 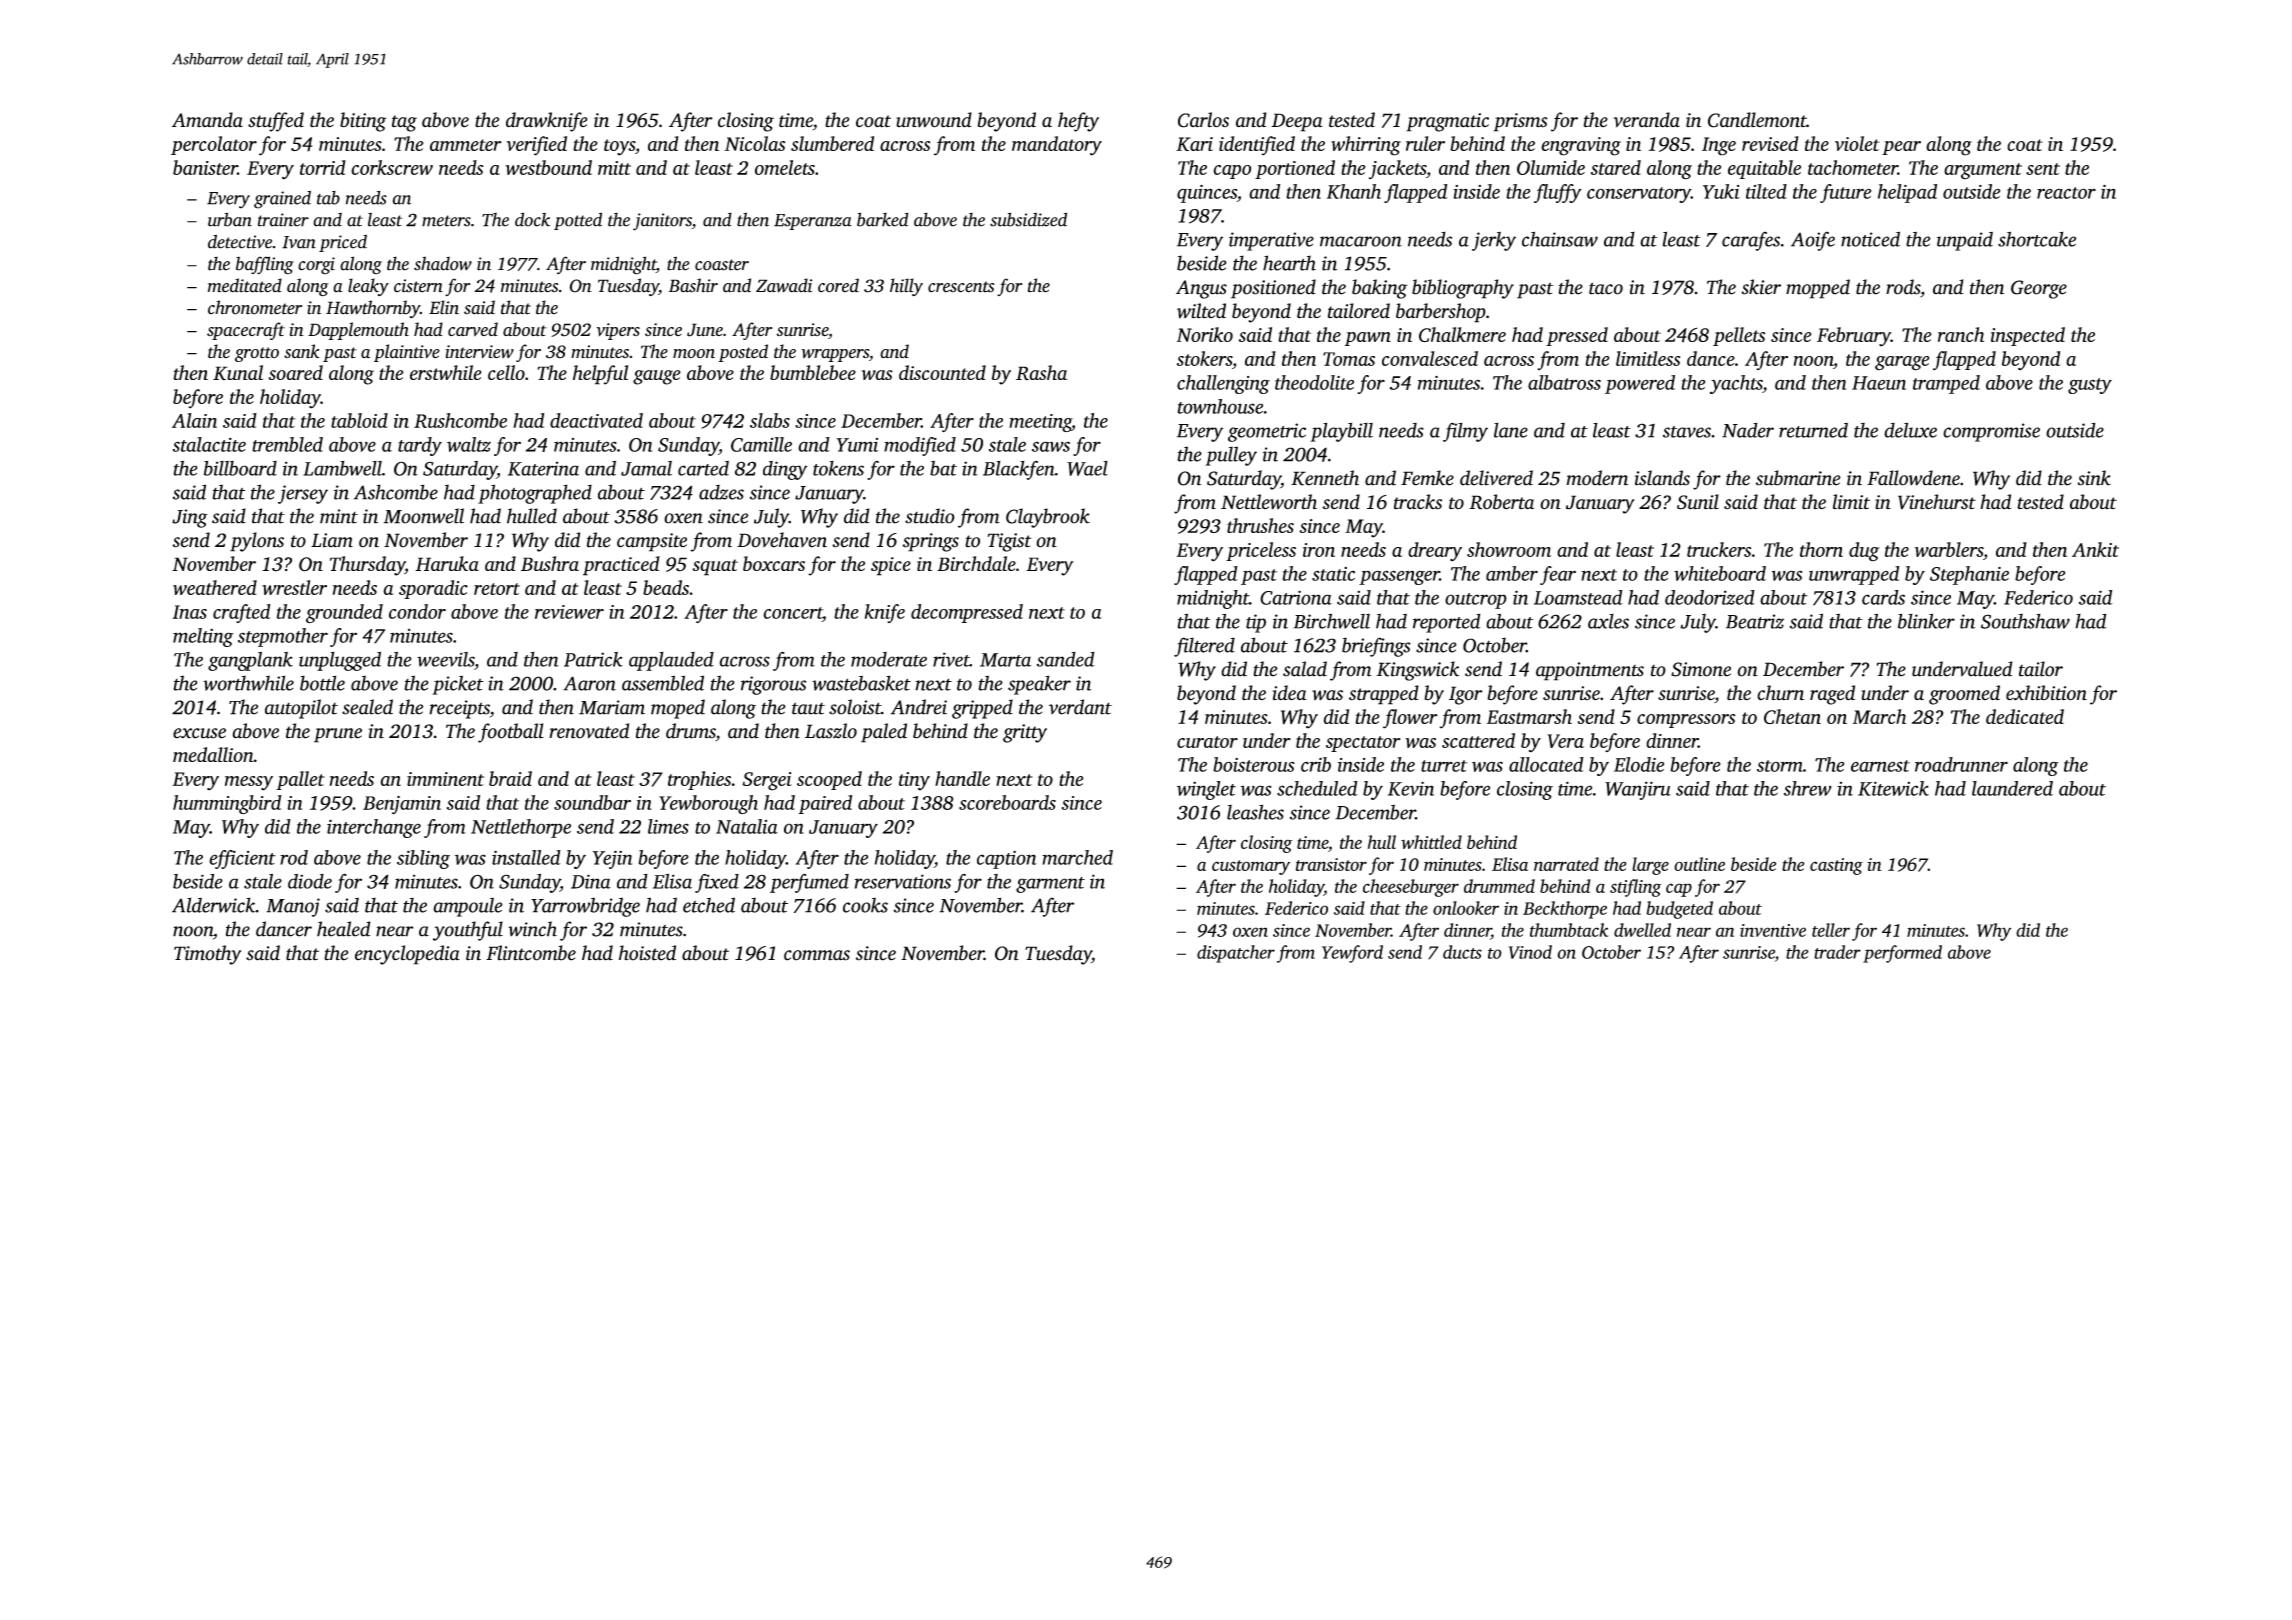 What do you see at coordinates (207, 120) in the screenshot?
I see `Amanda` at bounding box center [207, 120].
